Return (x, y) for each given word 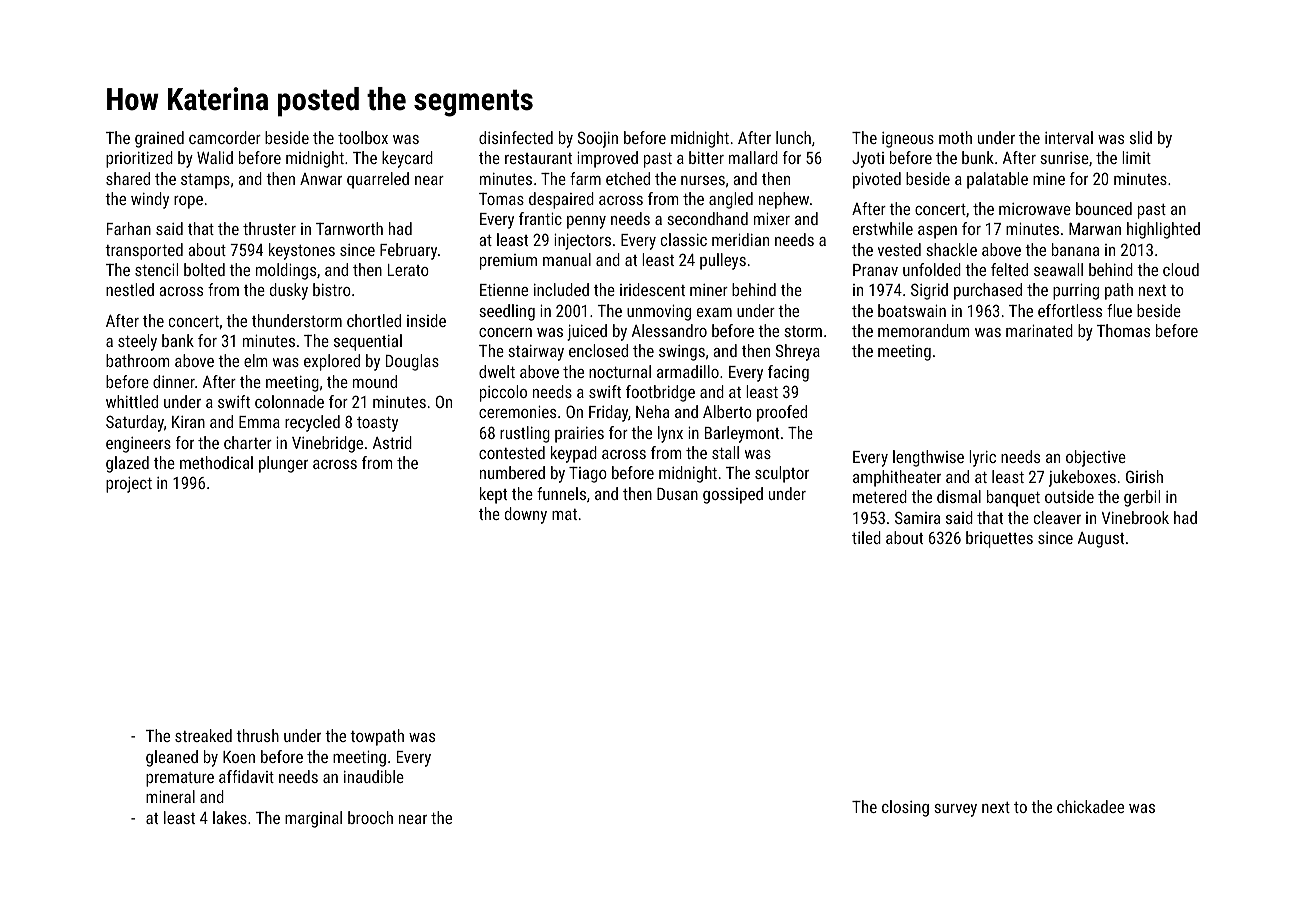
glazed (127, 464)
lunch (793, 137)
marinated (1039, 330)
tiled (866, 537)
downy (526, 515)
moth (955, 137)
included (561, 289)
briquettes (999, 539)
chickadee (1090, 806)
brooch (370, 817)
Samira (917, 517)
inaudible (374, 776)
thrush (257, 735)
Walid (215, 157)
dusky (289, 291)
